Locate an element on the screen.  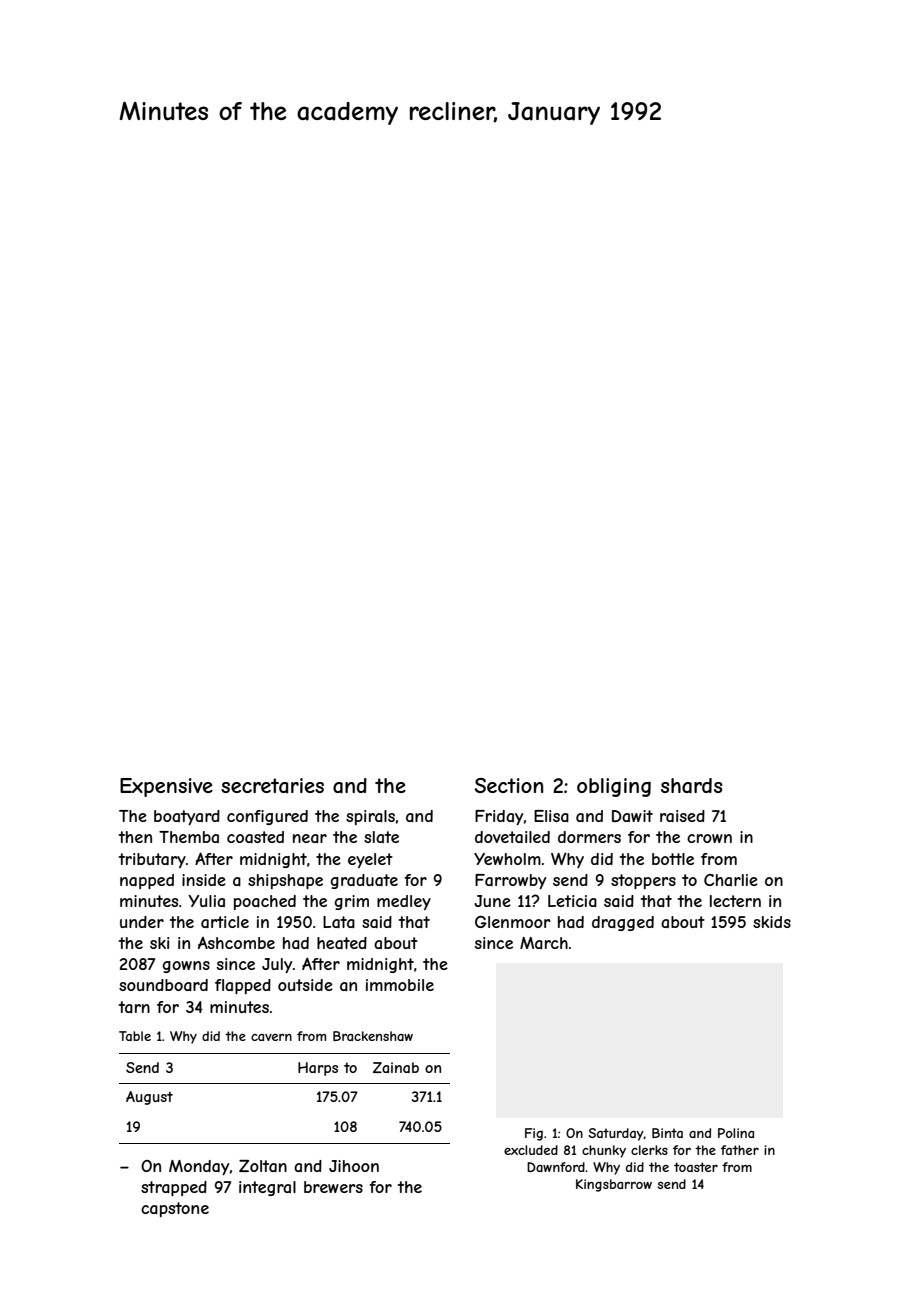
Expensive is located at coordinates (166, 787).
